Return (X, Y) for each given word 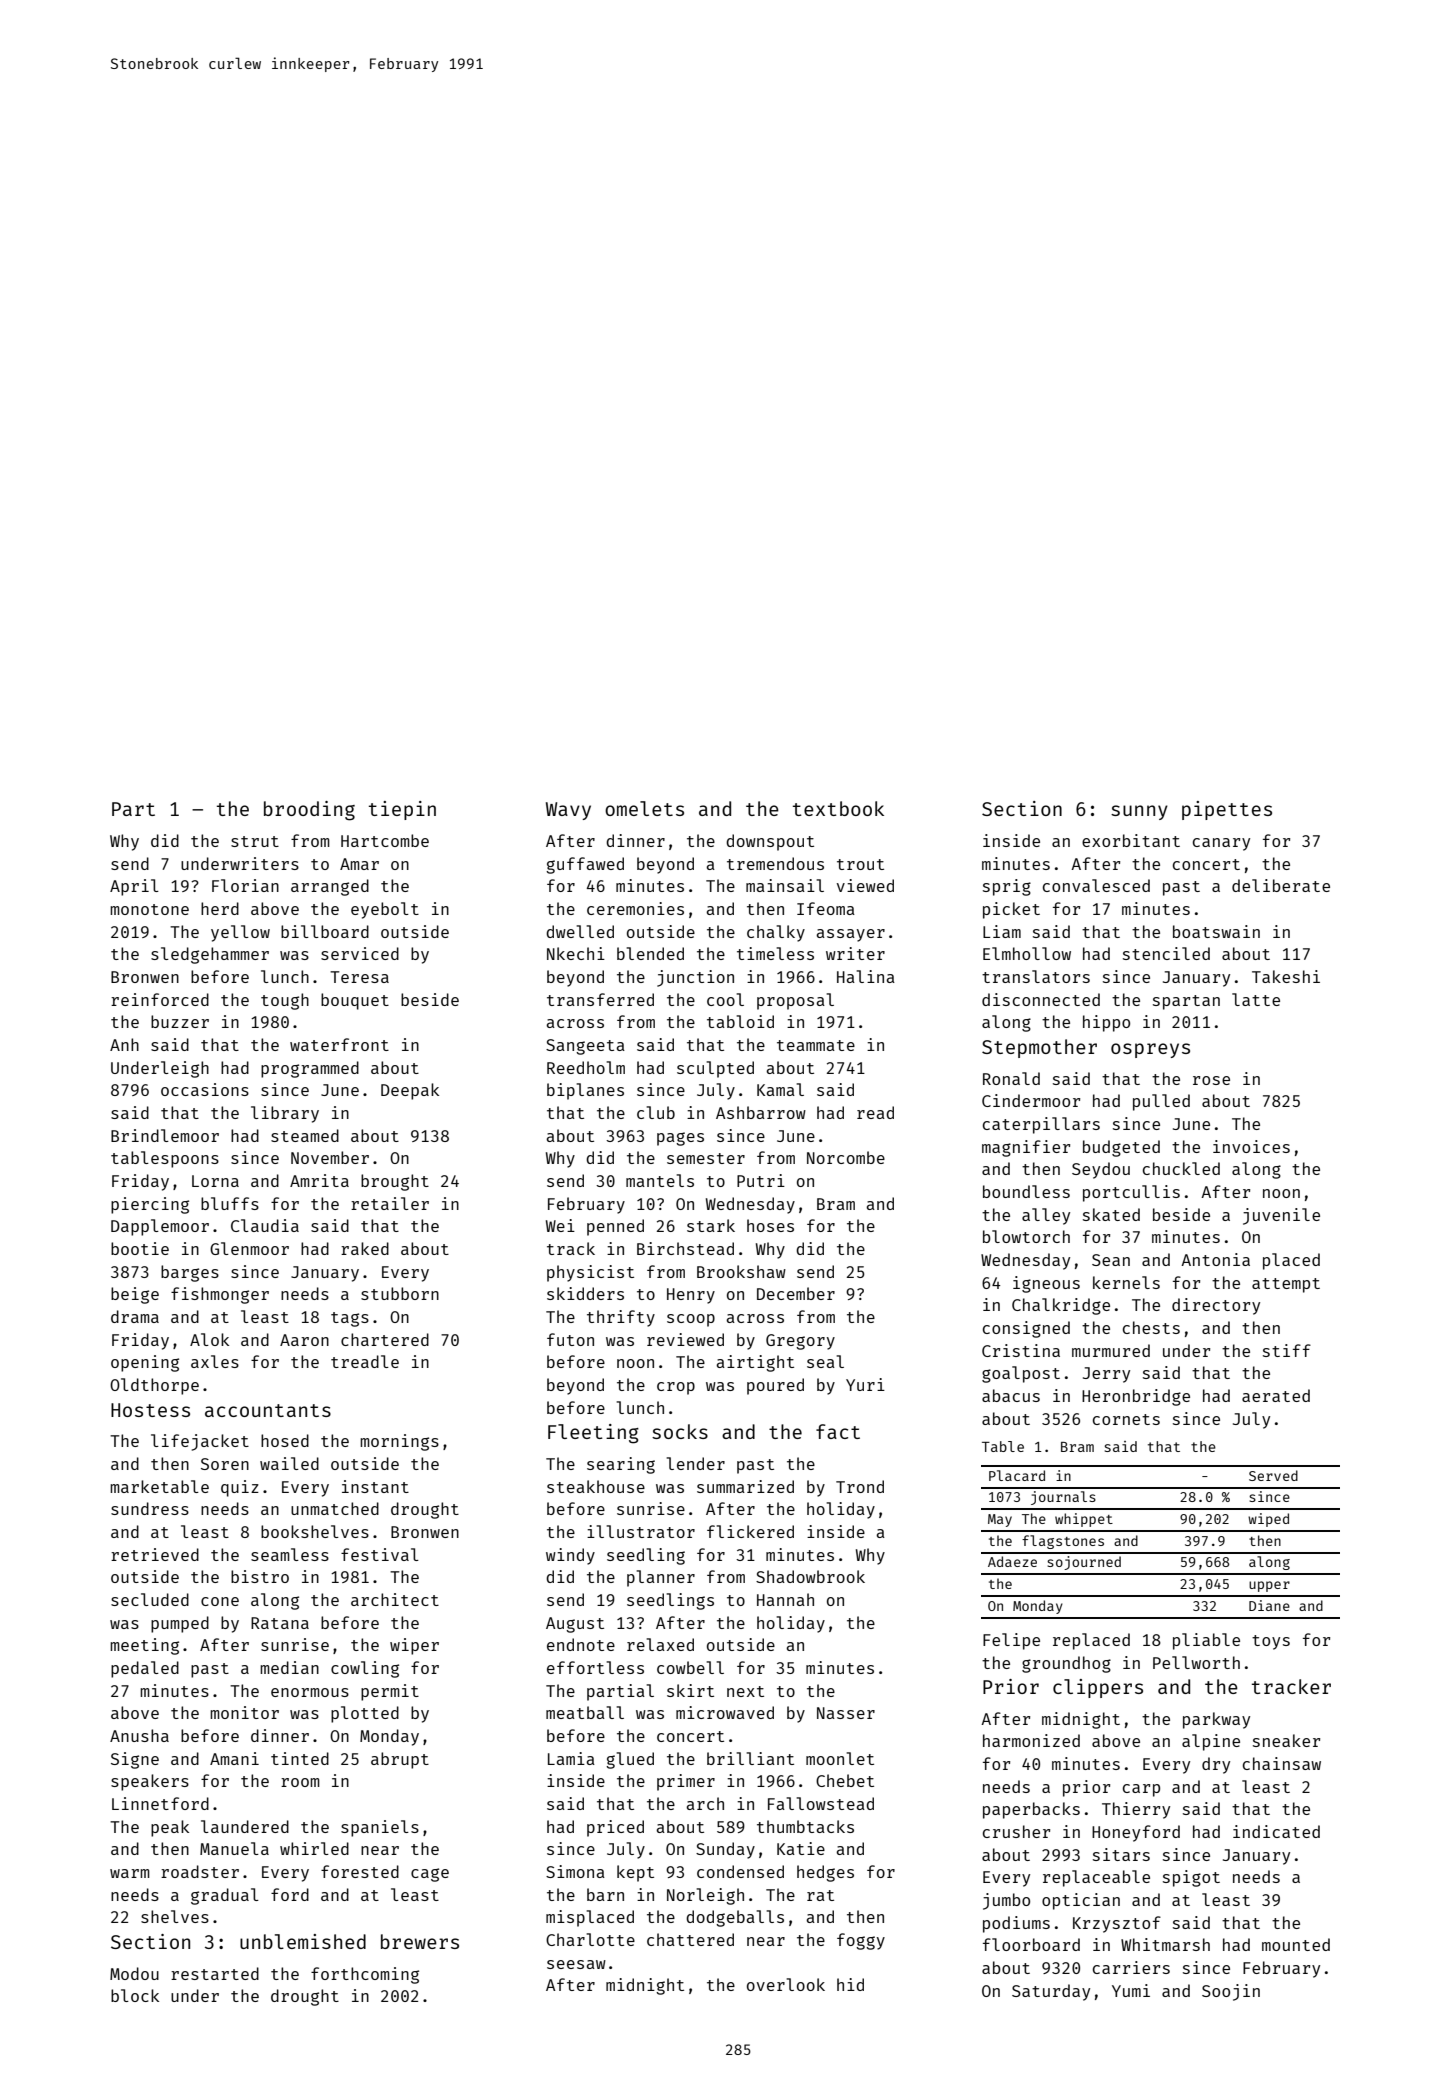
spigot (1191, 1878)
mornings (399, 1442)
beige (135, 1295)
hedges (825, 1873)
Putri (761, 1180)
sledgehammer (210, 955)
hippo (1106, 1023)
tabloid (740, 1021)
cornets (1126, 1419)
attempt (1286, 1285)
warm (130, 1873)
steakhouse (596, 1486)
